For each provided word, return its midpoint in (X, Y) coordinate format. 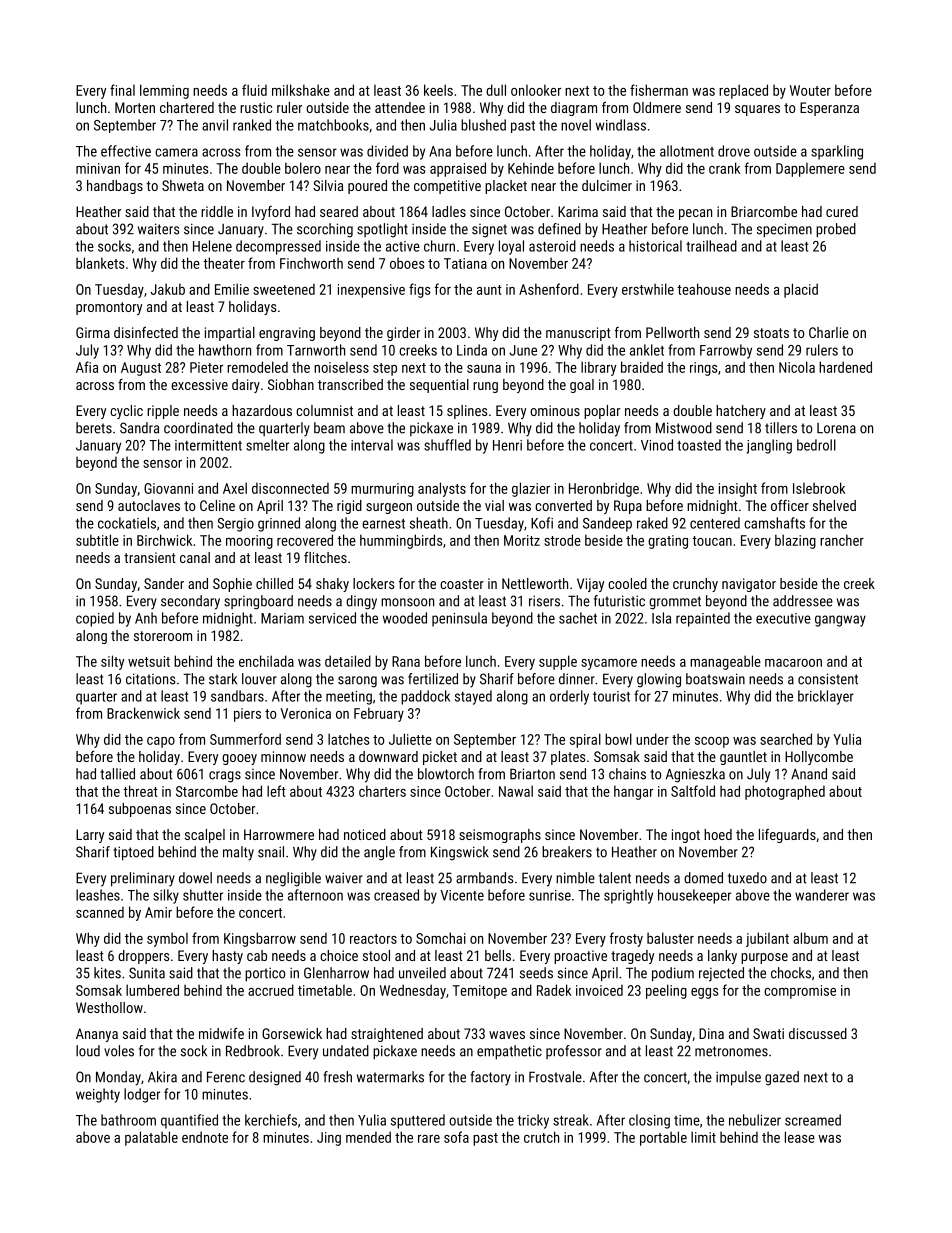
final (122, 90)
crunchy (695, 585)
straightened (387, 1035)
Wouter (810, 90)
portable (663, 1138)
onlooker (536, 90)
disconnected (290, 488)
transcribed (350, 384)
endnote (205, 1137)
